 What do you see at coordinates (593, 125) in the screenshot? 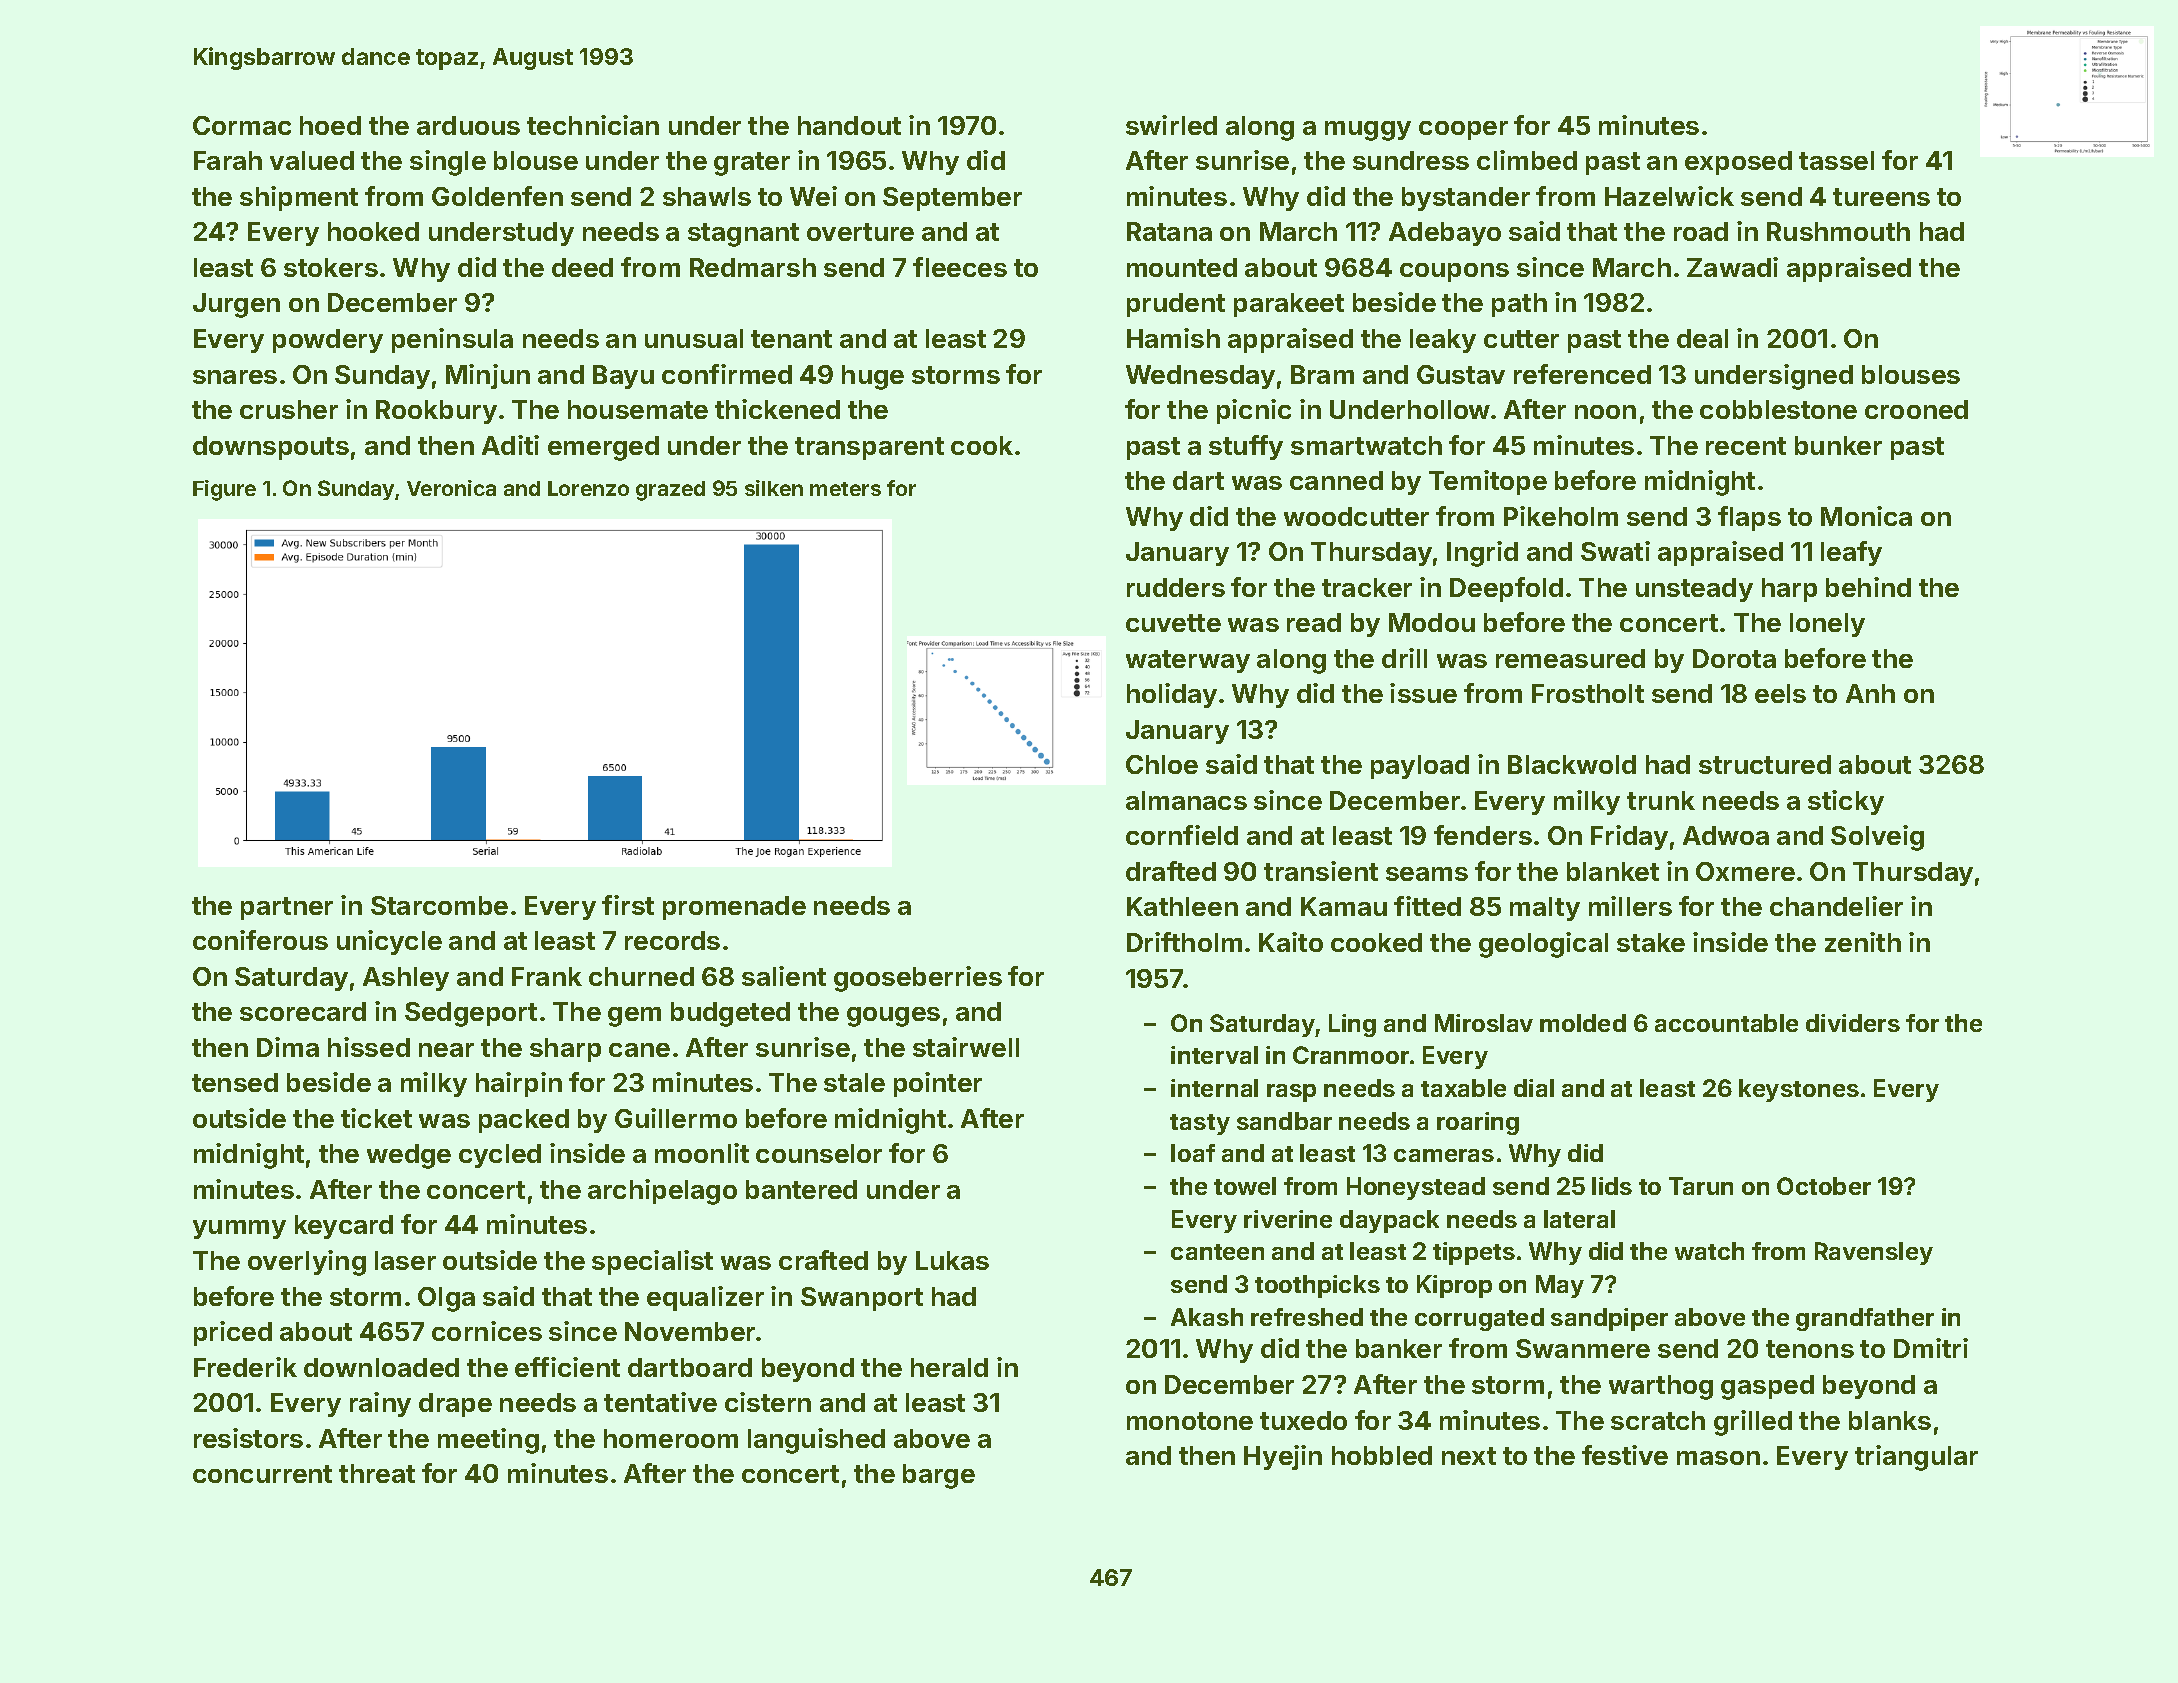
I see `technician` at bounding box center [593, 125].
